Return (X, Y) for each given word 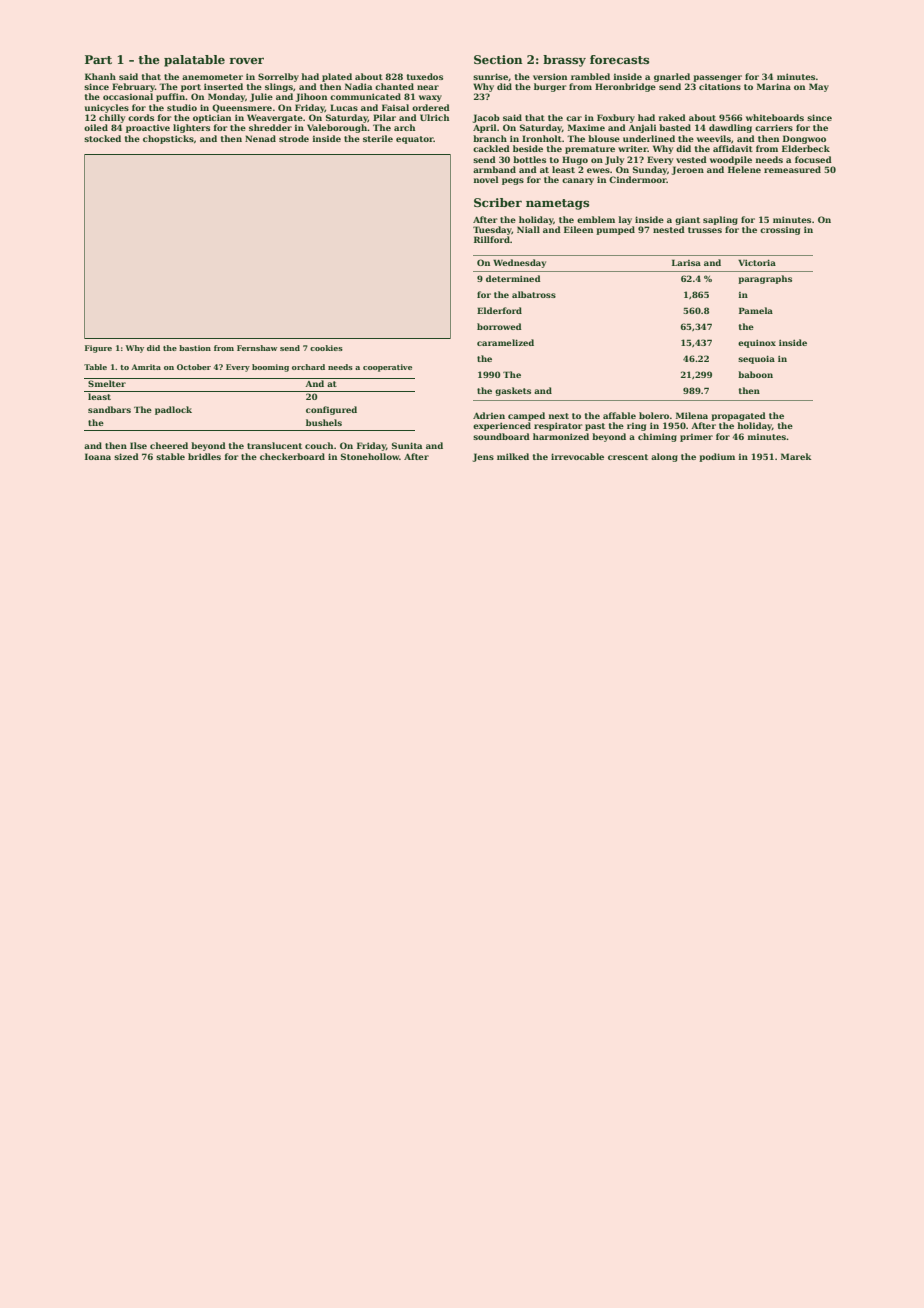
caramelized (505, 342)
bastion (195, 348)
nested (669, 229)
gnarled (672, 77)
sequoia (756, 360)
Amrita (146, 367)
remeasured (792, 169)
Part (98, 59)
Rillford (492, 239)
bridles (204, 456)
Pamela (756, 310)
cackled (491, 148)
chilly (112, 118)
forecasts (619, 59)
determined (513, 278)
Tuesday (492, 230)
